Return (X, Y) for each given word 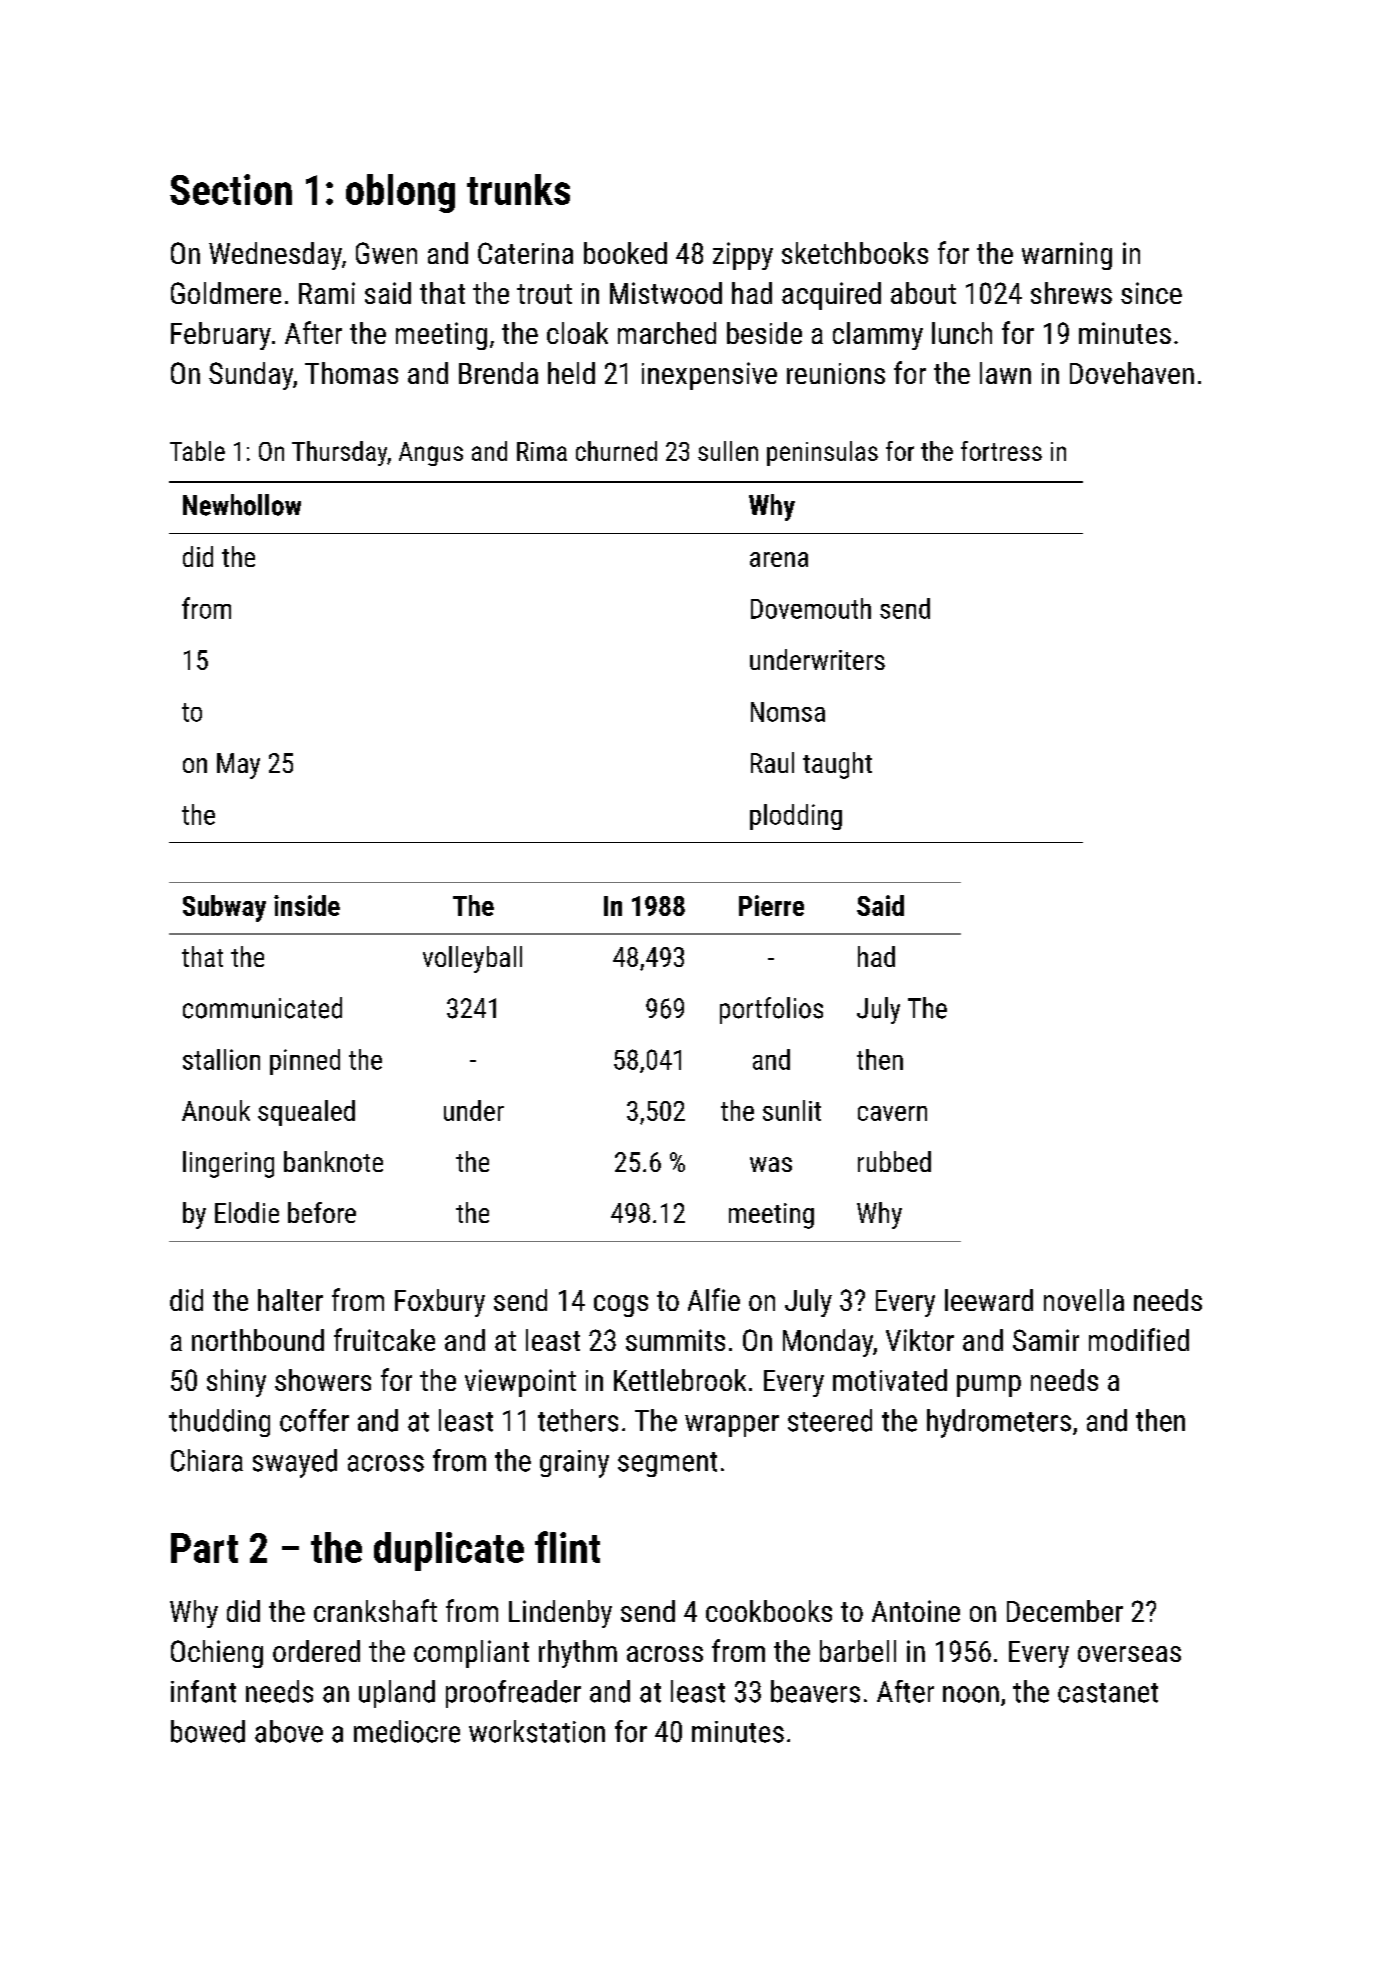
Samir (1046, 1340)
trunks (518, 189)
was (771, 1164)
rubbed (894, 1161)
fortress (1001, 451)
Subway (224, 908)
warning (1067, 256)
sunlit (792, 1110)
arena (779, 559)
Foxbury (440, 1303)
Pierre (771, 905)
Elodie (247, 1212)
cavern (892, 1113)
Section (231, 189)
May (238, 766)
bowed (208, 1731)
